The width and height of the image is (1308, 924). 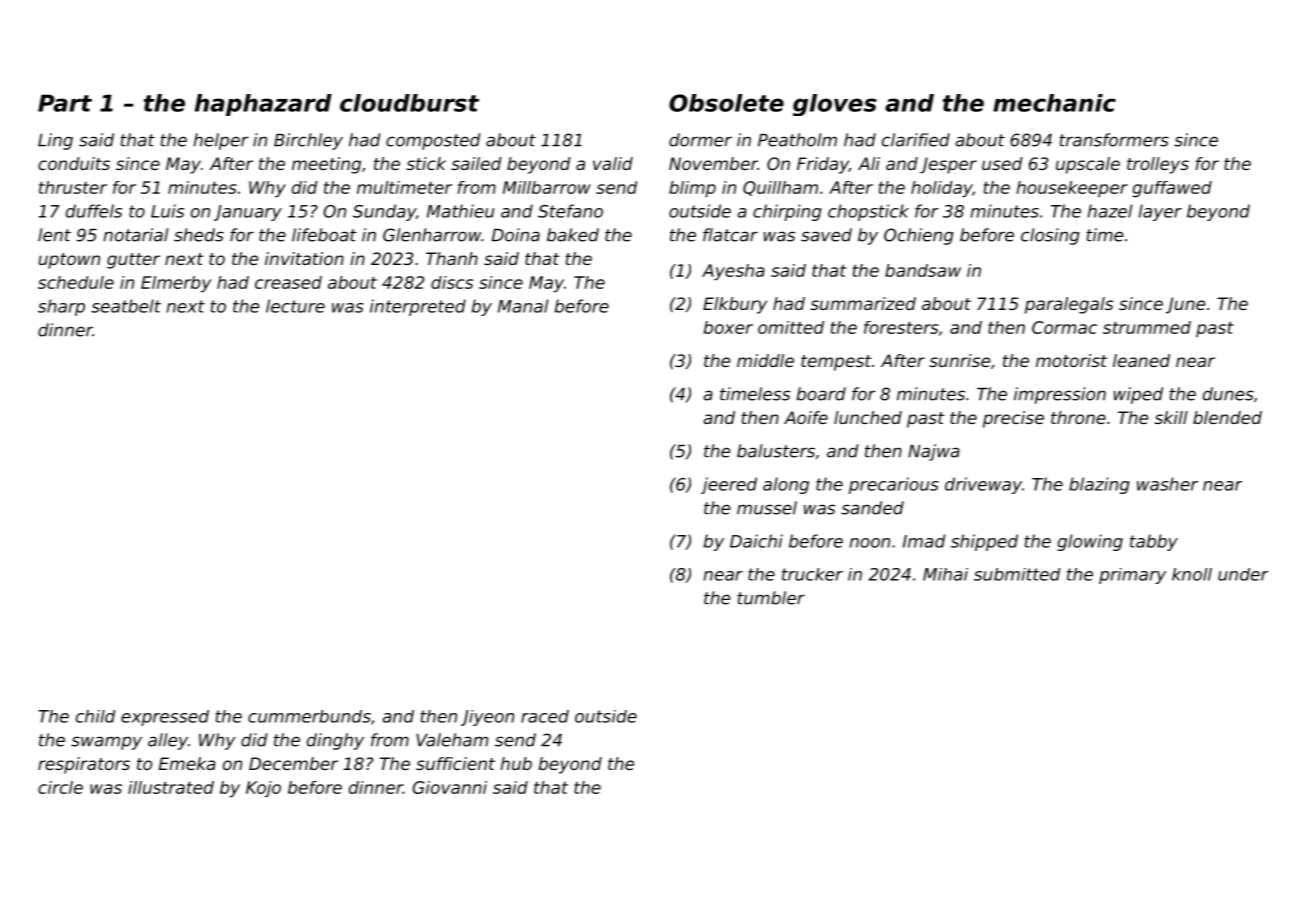 I want to click on Ochieng, so click(x=919, y=236).
